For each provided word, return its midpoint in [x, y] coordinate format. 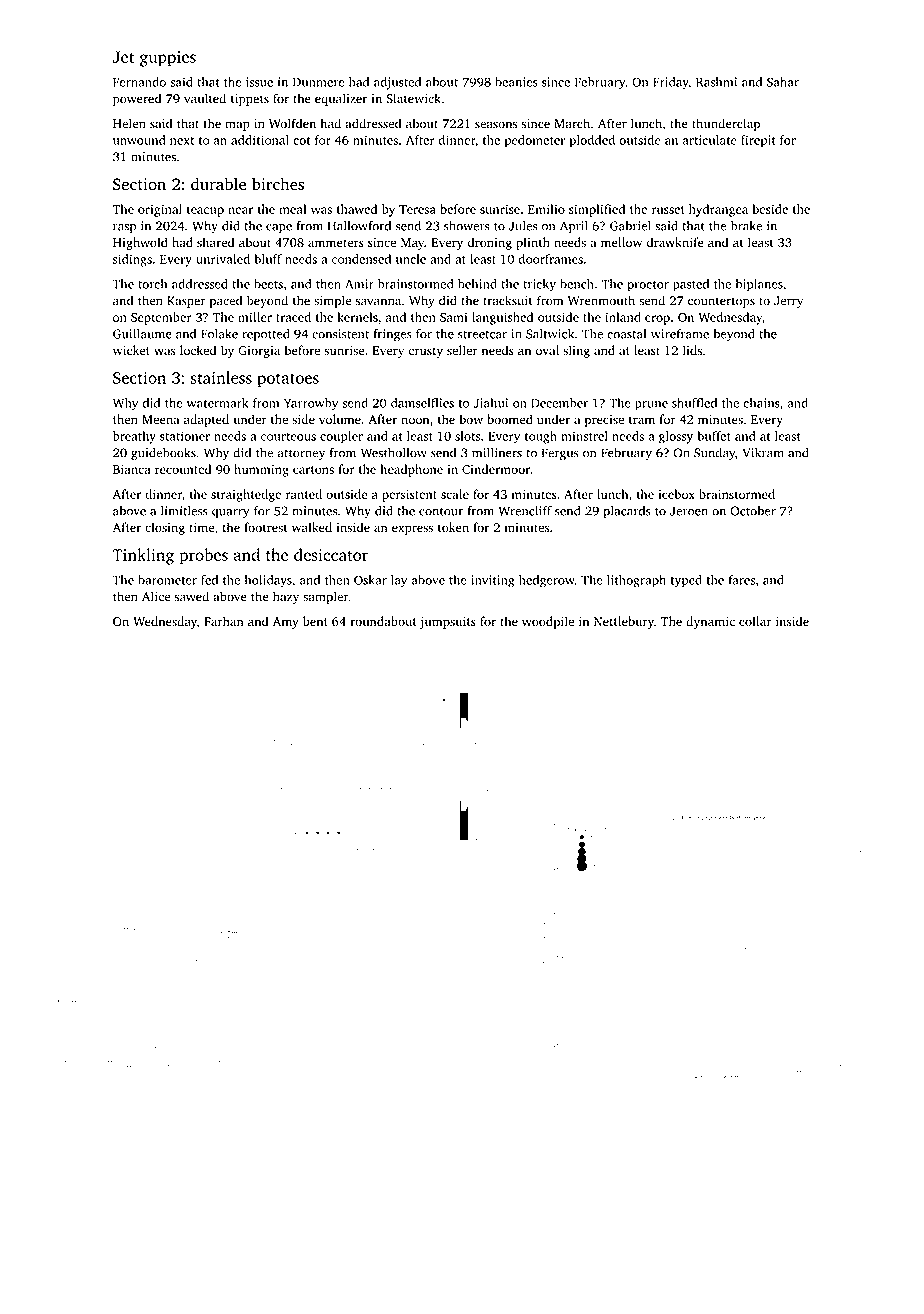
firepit [758, 141]
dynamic [710, 622]
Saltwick [550, 334]
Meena [160, 419]
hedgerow [547, 581]
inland [623, 317]
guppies [168, 59]
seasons [496, 125]
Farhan [224, 621]
